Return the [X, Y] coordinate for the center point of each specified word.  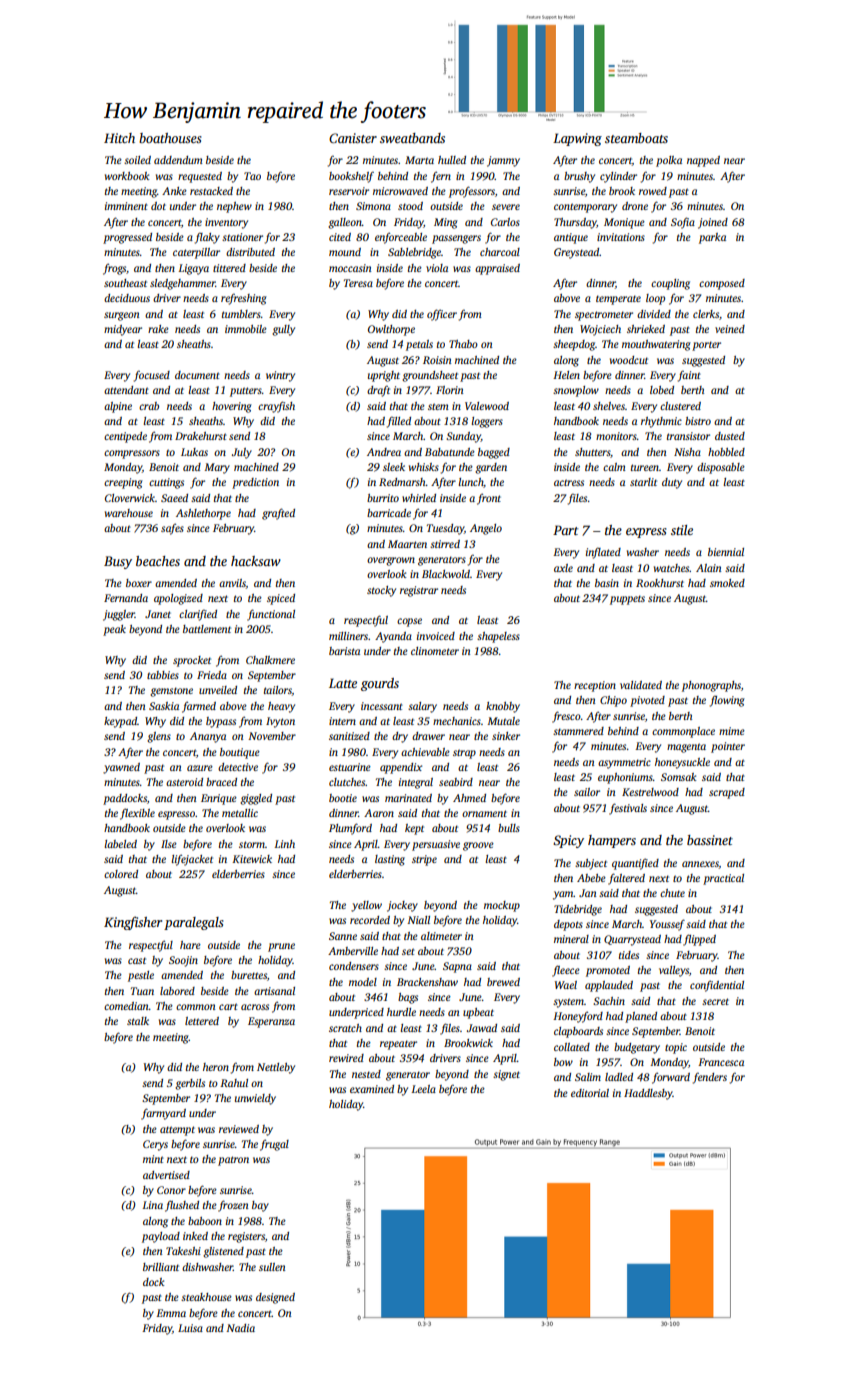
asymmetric [624, 763]
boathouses [170, 138]
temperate [618, 300]
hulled [452, 160]
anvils [232, 584]
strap [464, 754]
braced [221, 782]
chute [672, 893]
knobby [503, 707]
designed [275, 1298]
